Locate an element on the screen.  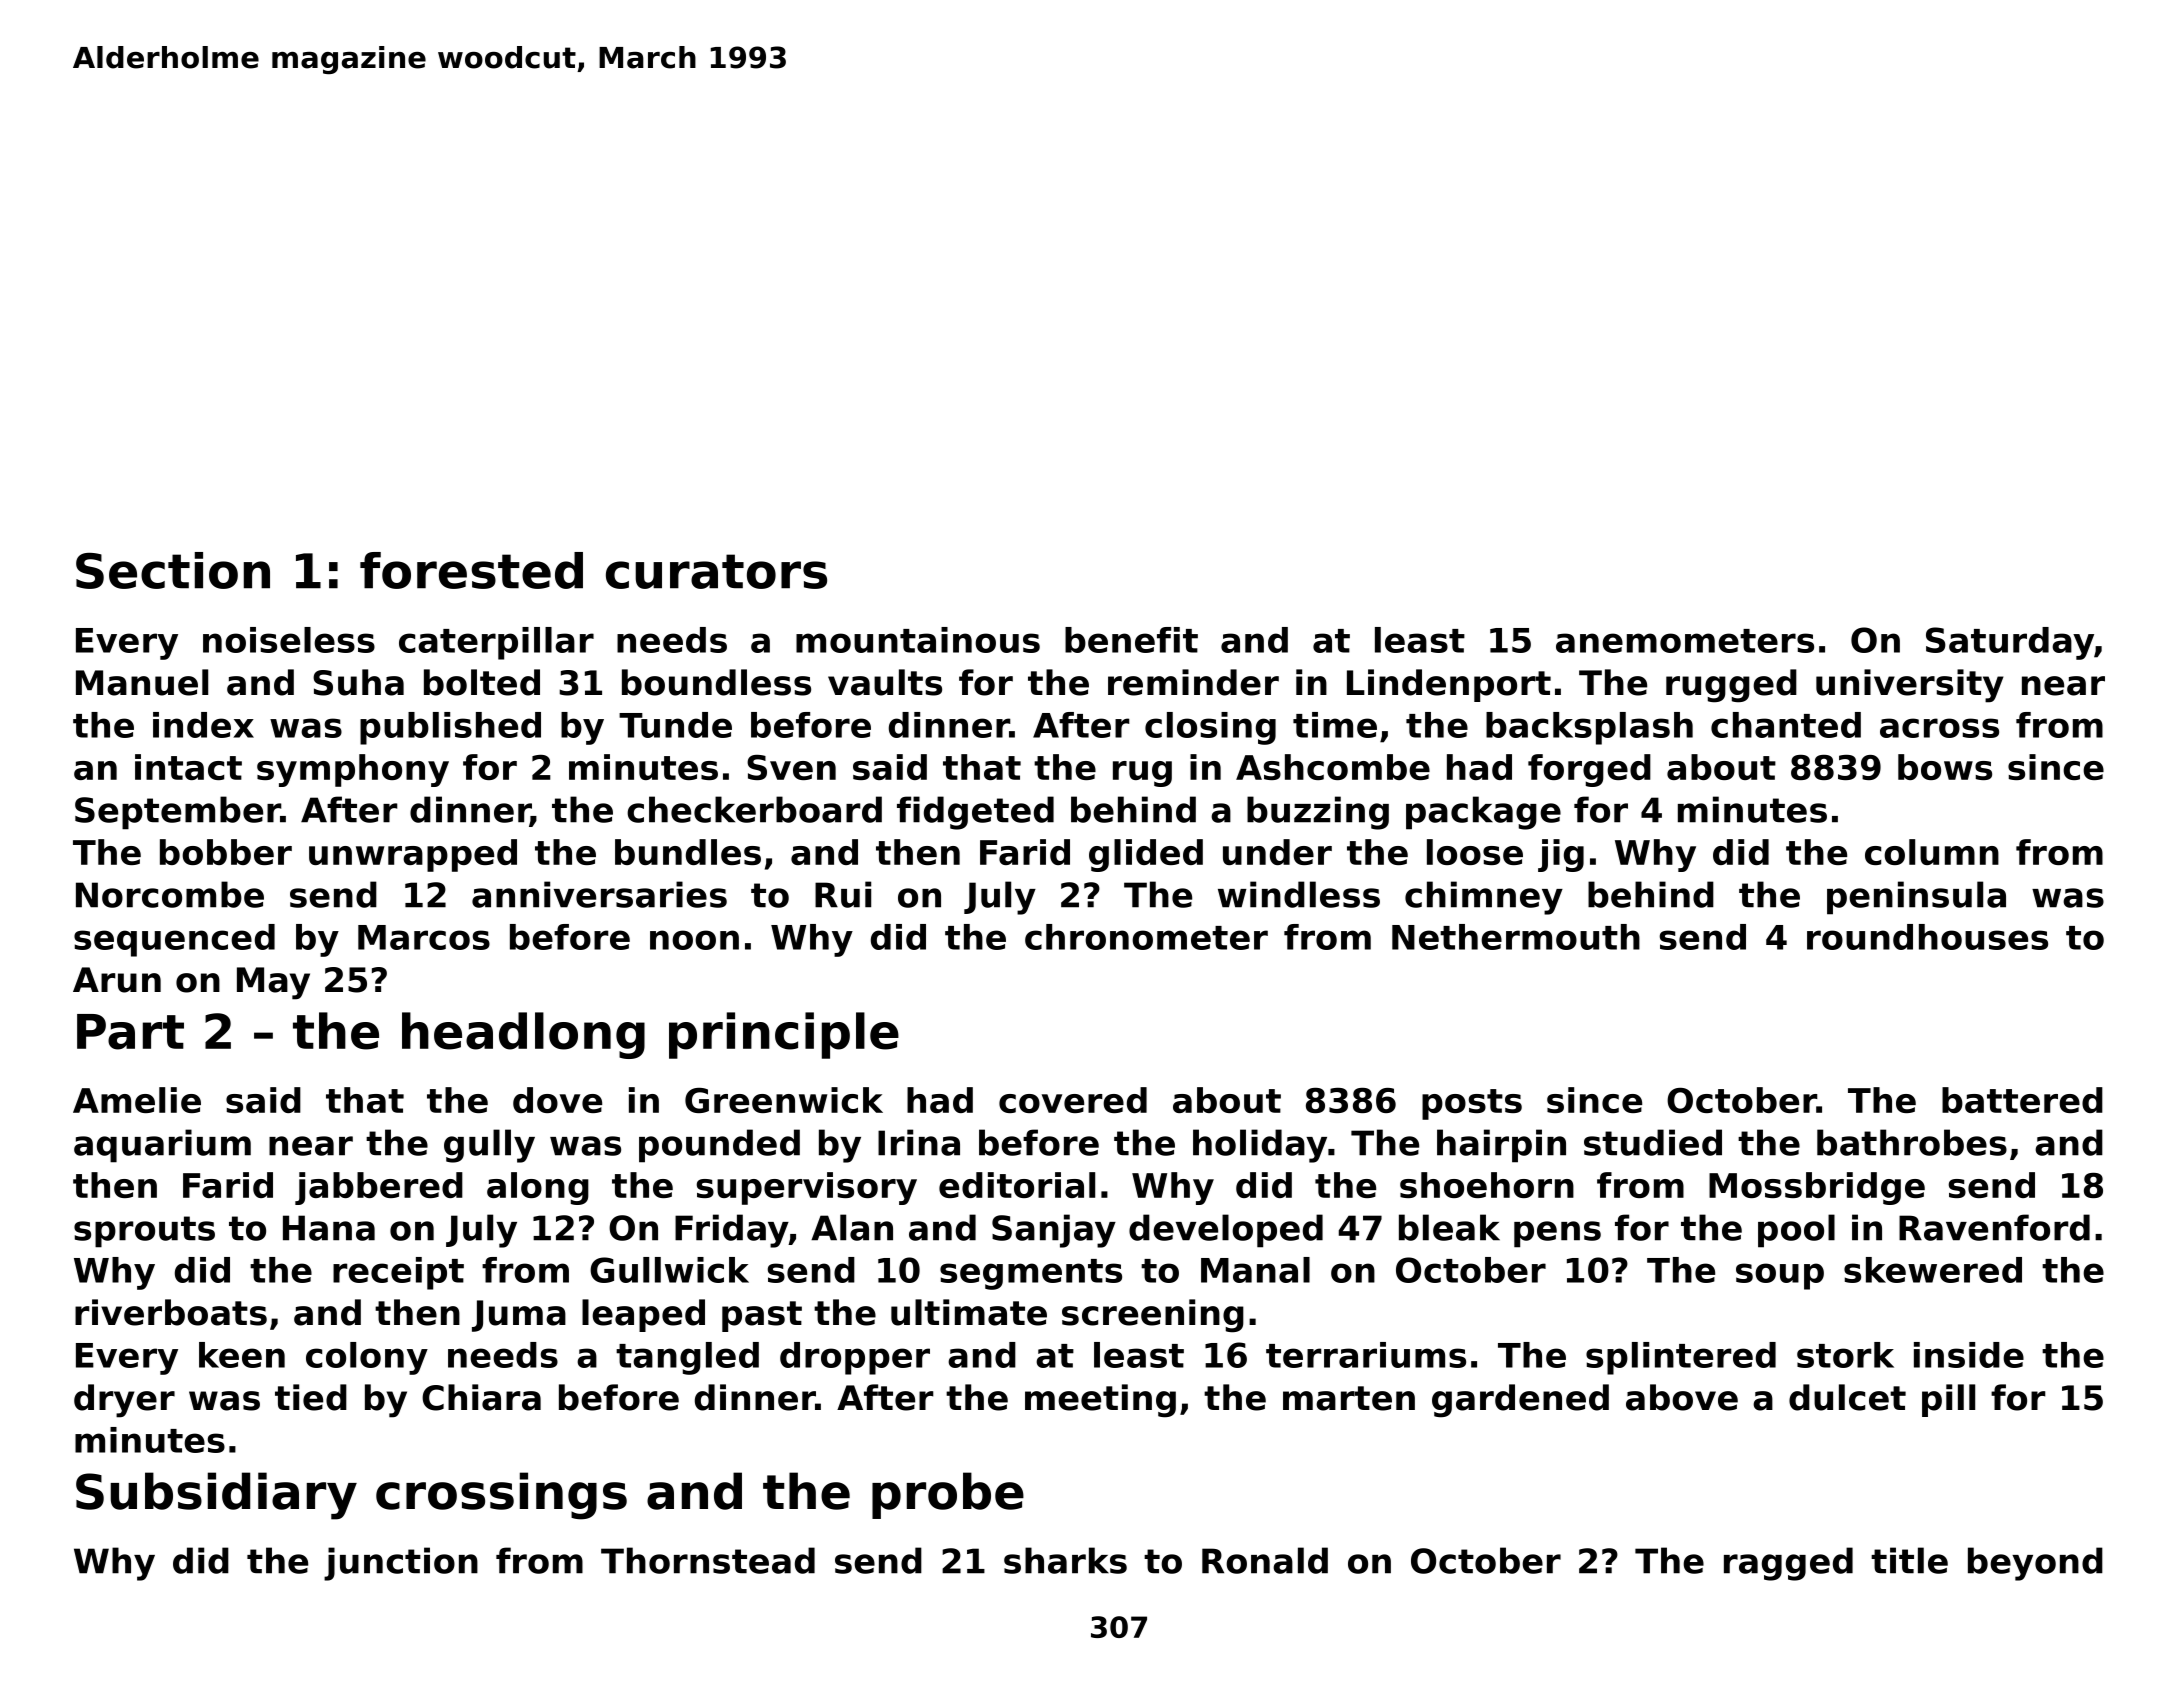
Subsidiary is located at coordinates (216, 1496).
